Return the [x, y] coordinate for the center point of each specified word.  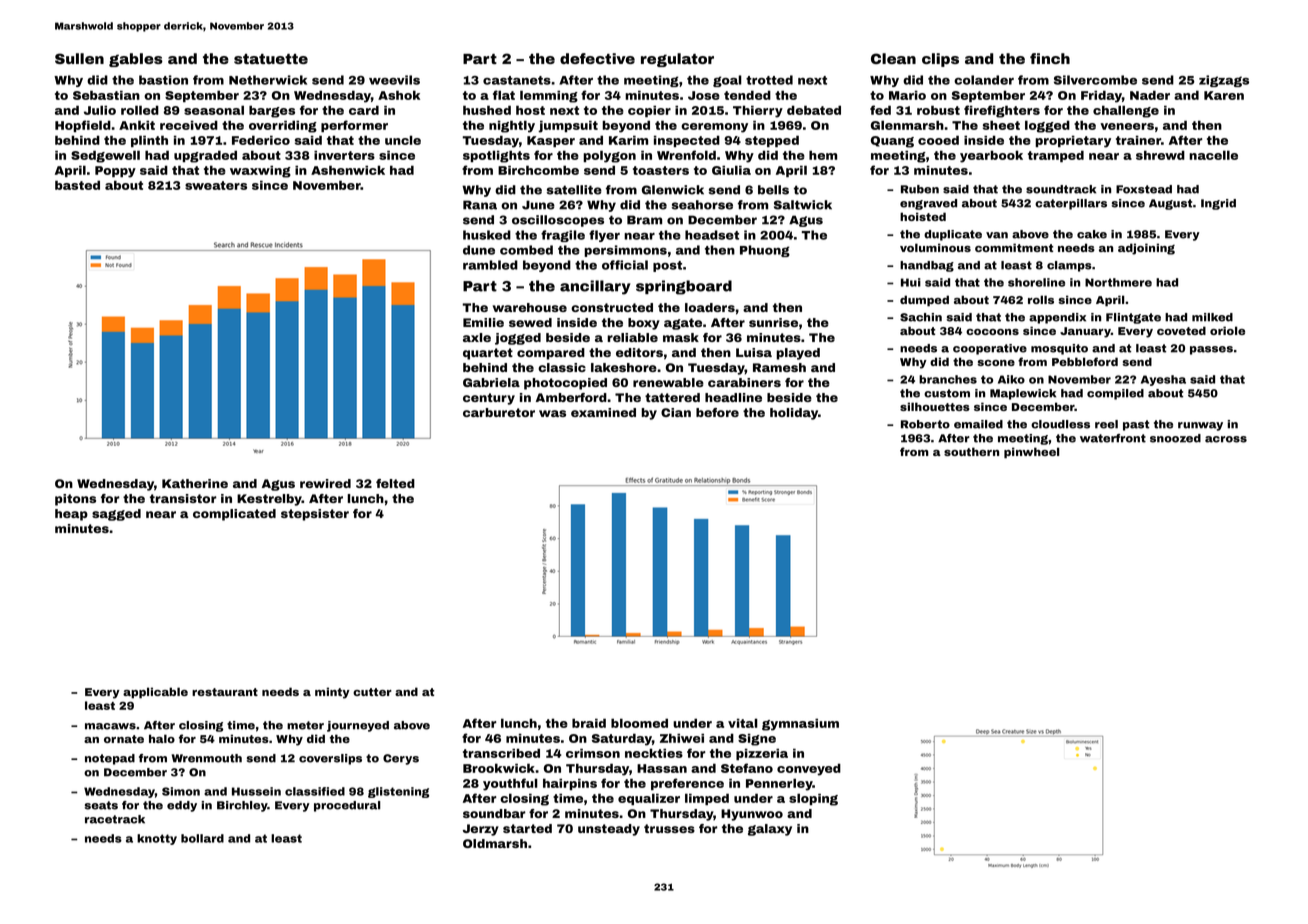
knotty [157, 839]
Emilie [483, 322]
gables [136, 60]
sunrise [773, 322]
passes [1211, 350]
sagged [116, 515]
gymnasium [800, 725]
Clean [893, 58]
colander [984, 80]
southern [971, 451]
